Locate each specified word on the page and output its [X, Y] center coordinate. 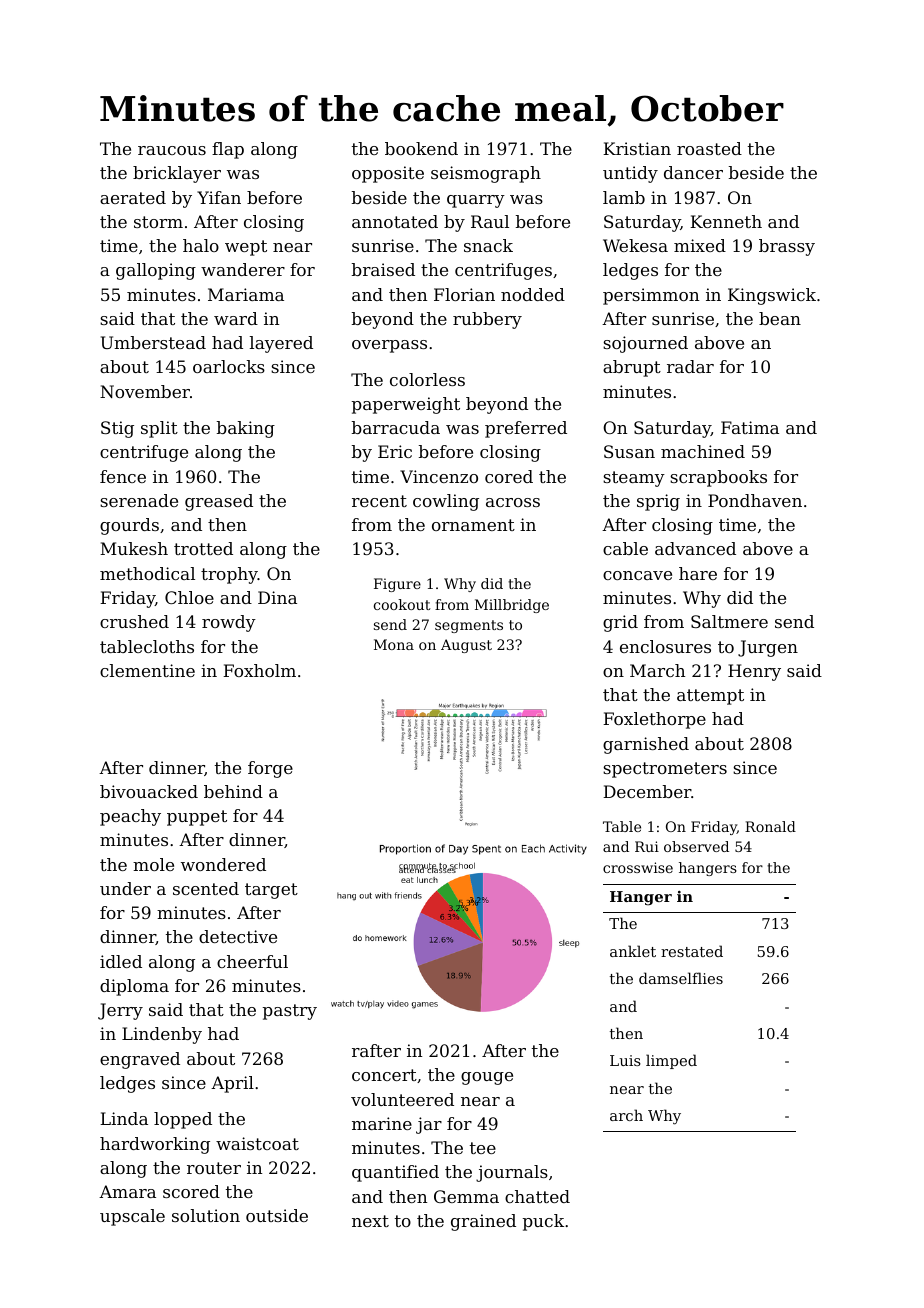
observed [696, 846]
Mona [394, 644]
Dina [277, 597]
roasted [709, 148]
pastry [290, 1012]
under [125, 888]
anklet [633, 951]
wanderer [243, 269]
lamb [624, 197]
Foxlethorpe [654, 720]
